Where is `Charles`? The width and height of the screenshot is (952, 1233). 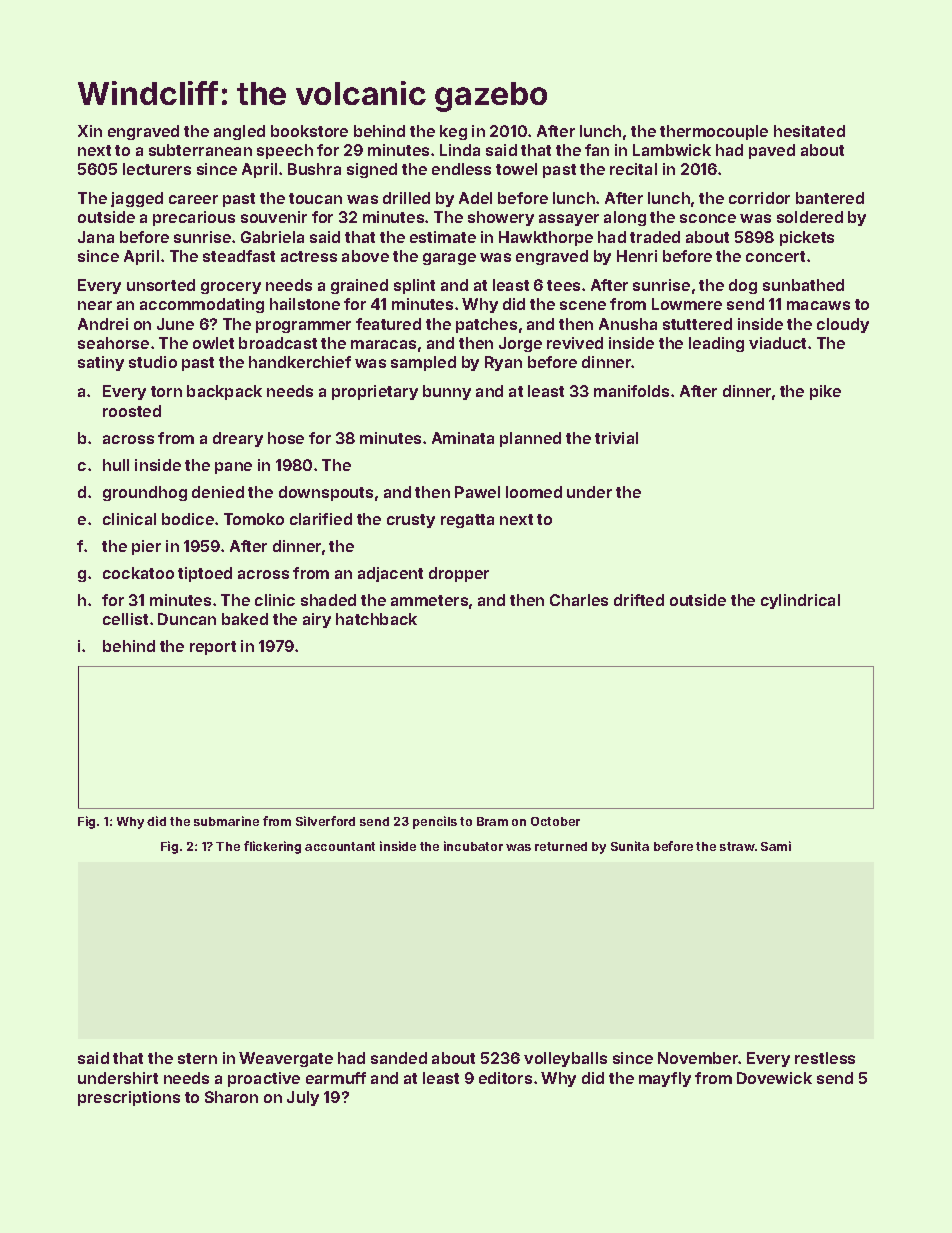
Charles is located at coordinates (579, 600).
